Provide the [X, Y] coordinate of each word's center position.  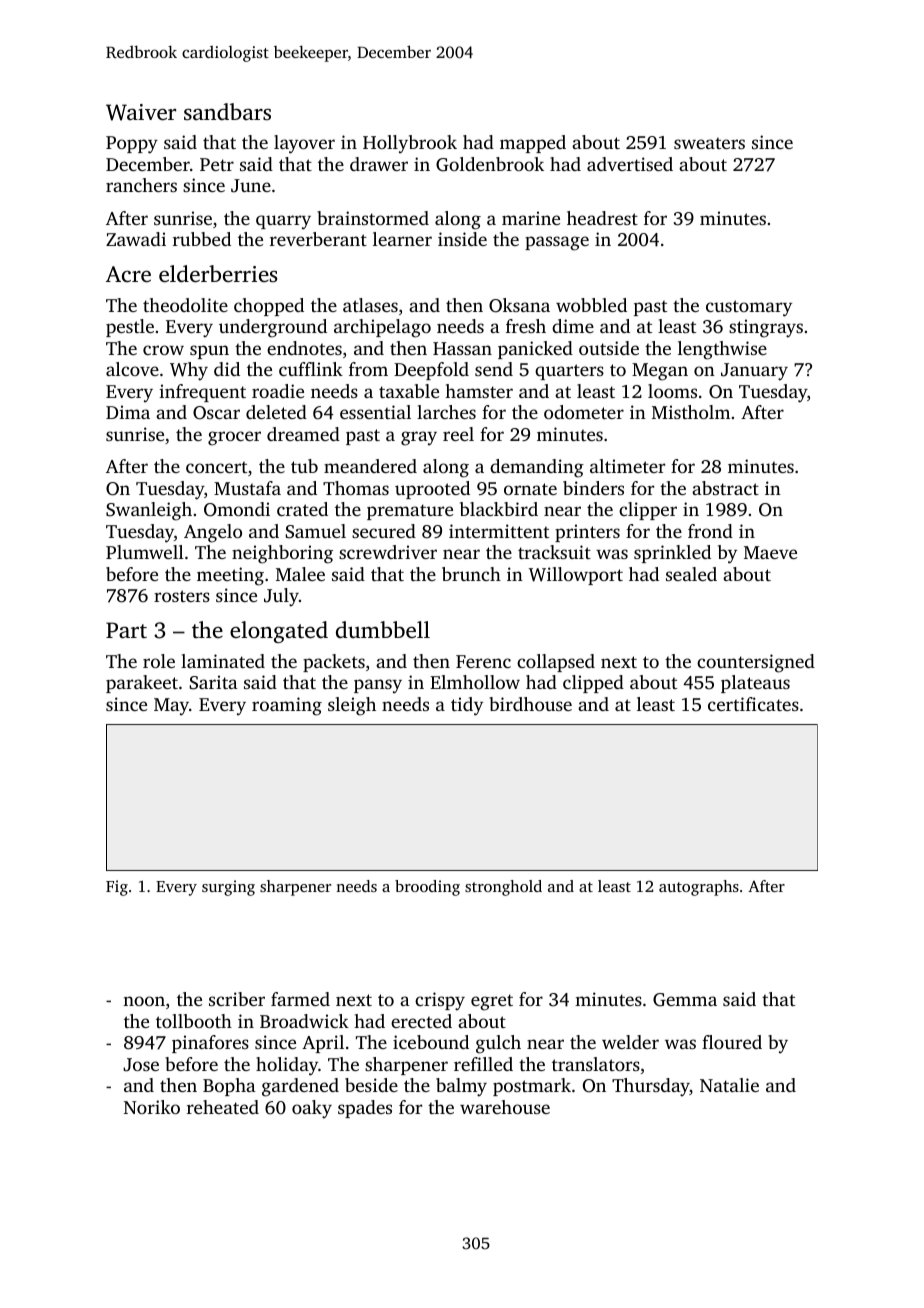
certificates [753, 704]
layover [304, 144]
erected [421, 1021]
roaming [287, 706]
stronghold [503, 888]
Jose [141, 1065]
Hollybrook [410, 144]
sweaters [709, 143]
